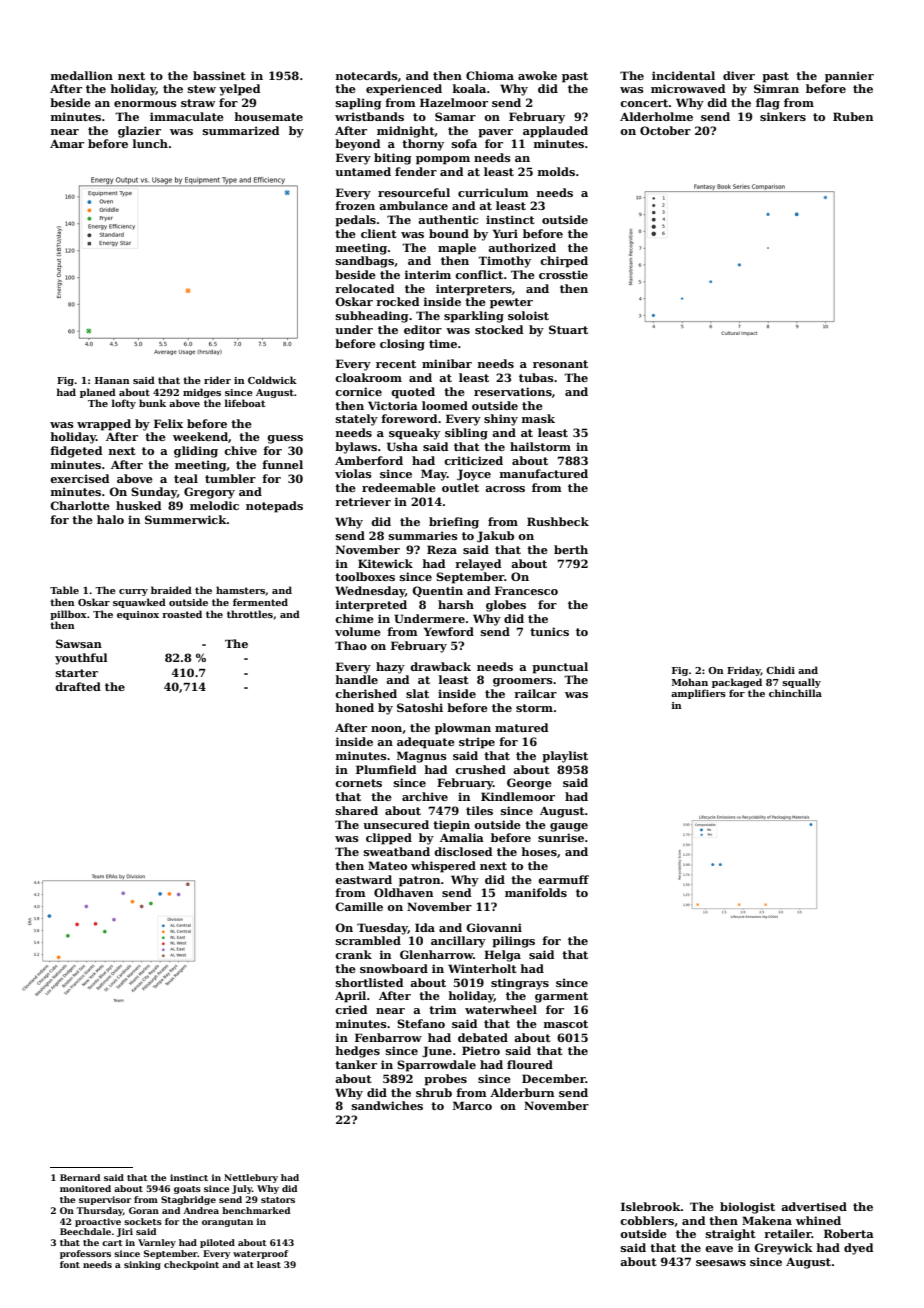 The width and height of the page is (924, 1308). Describe the element at coordinates (814, 1206) in the page. I see `advertised` at that location.
